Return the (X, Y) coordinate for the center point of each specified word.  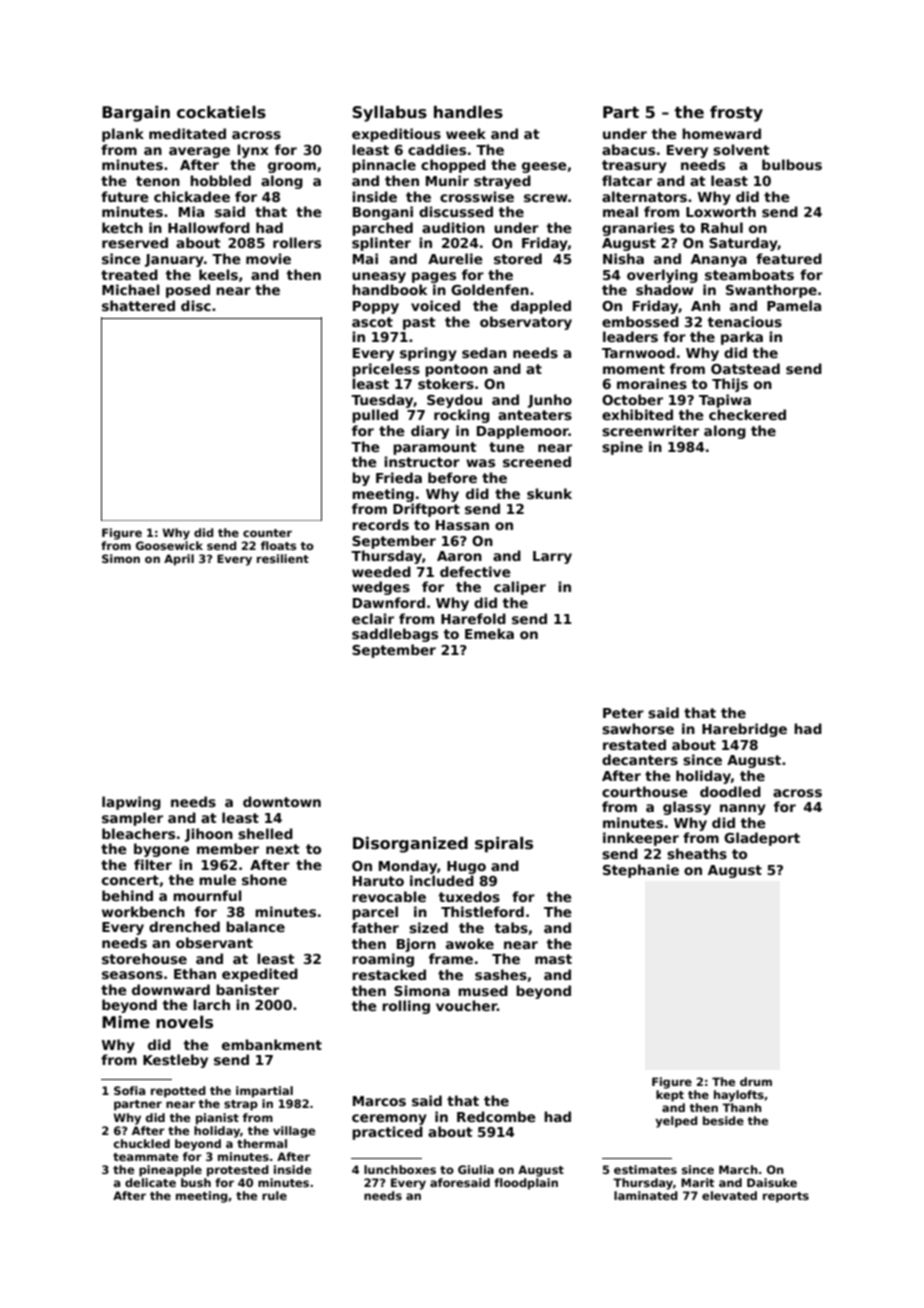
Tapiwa (725, 401)
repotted (178, 1092)
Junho (550, 401)
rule (274, 1195)
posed (188, 291)
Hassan (462, 525)
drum (756, 1081)
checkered (747, 414)
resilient (283, 558)
